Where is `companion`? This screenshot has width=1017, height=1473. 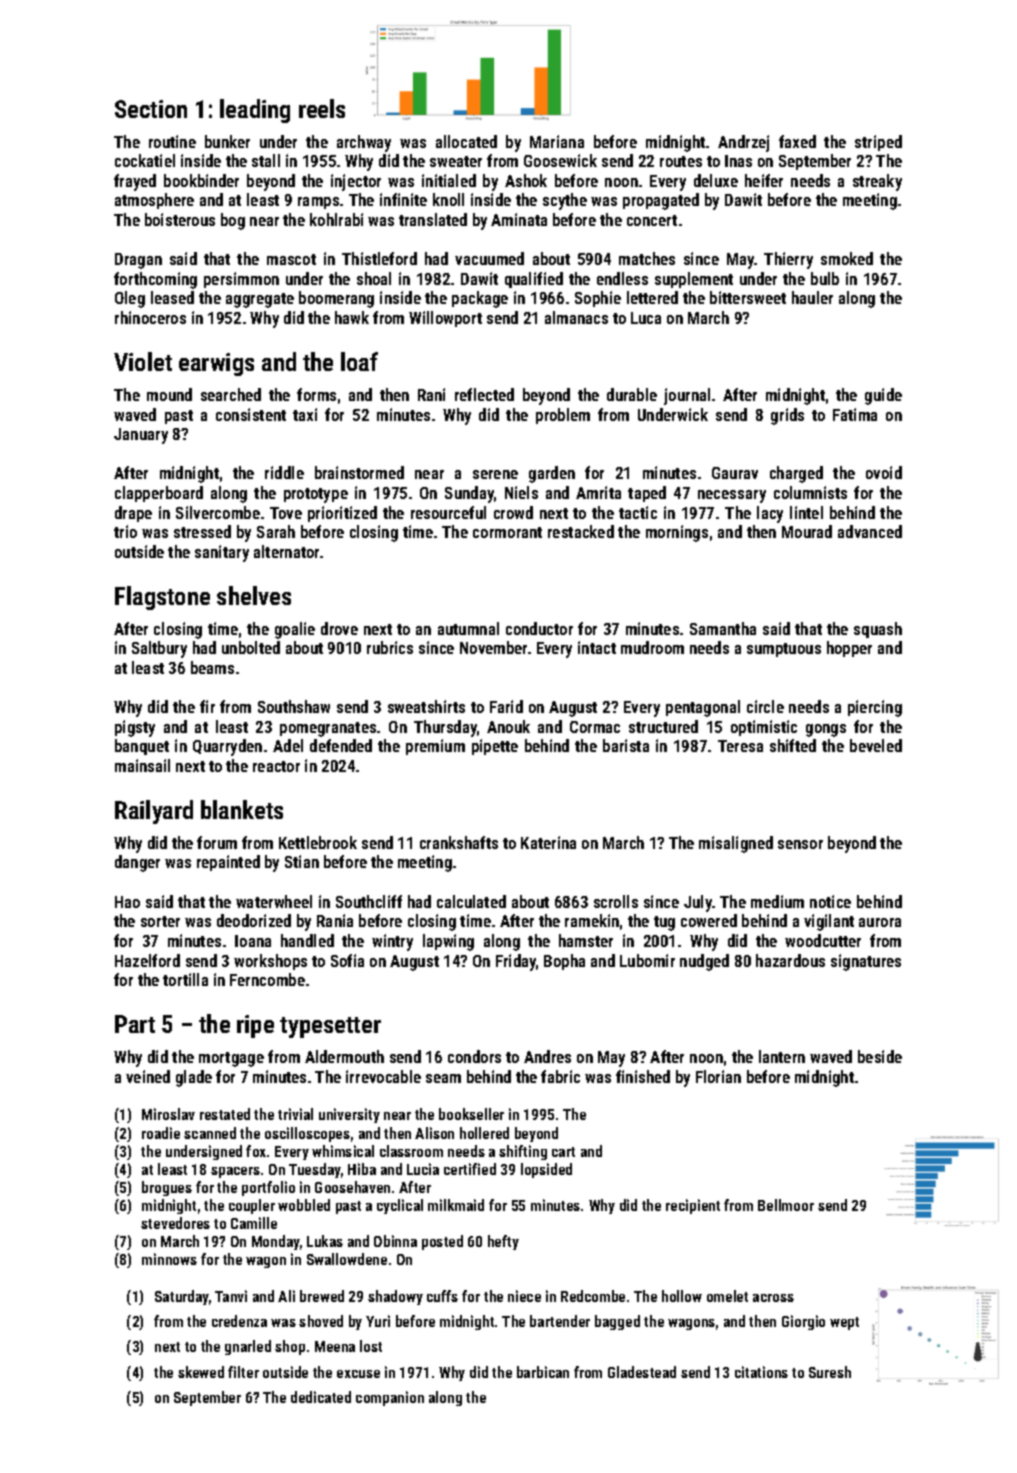
companion is located at coordinates (390, 1398).
